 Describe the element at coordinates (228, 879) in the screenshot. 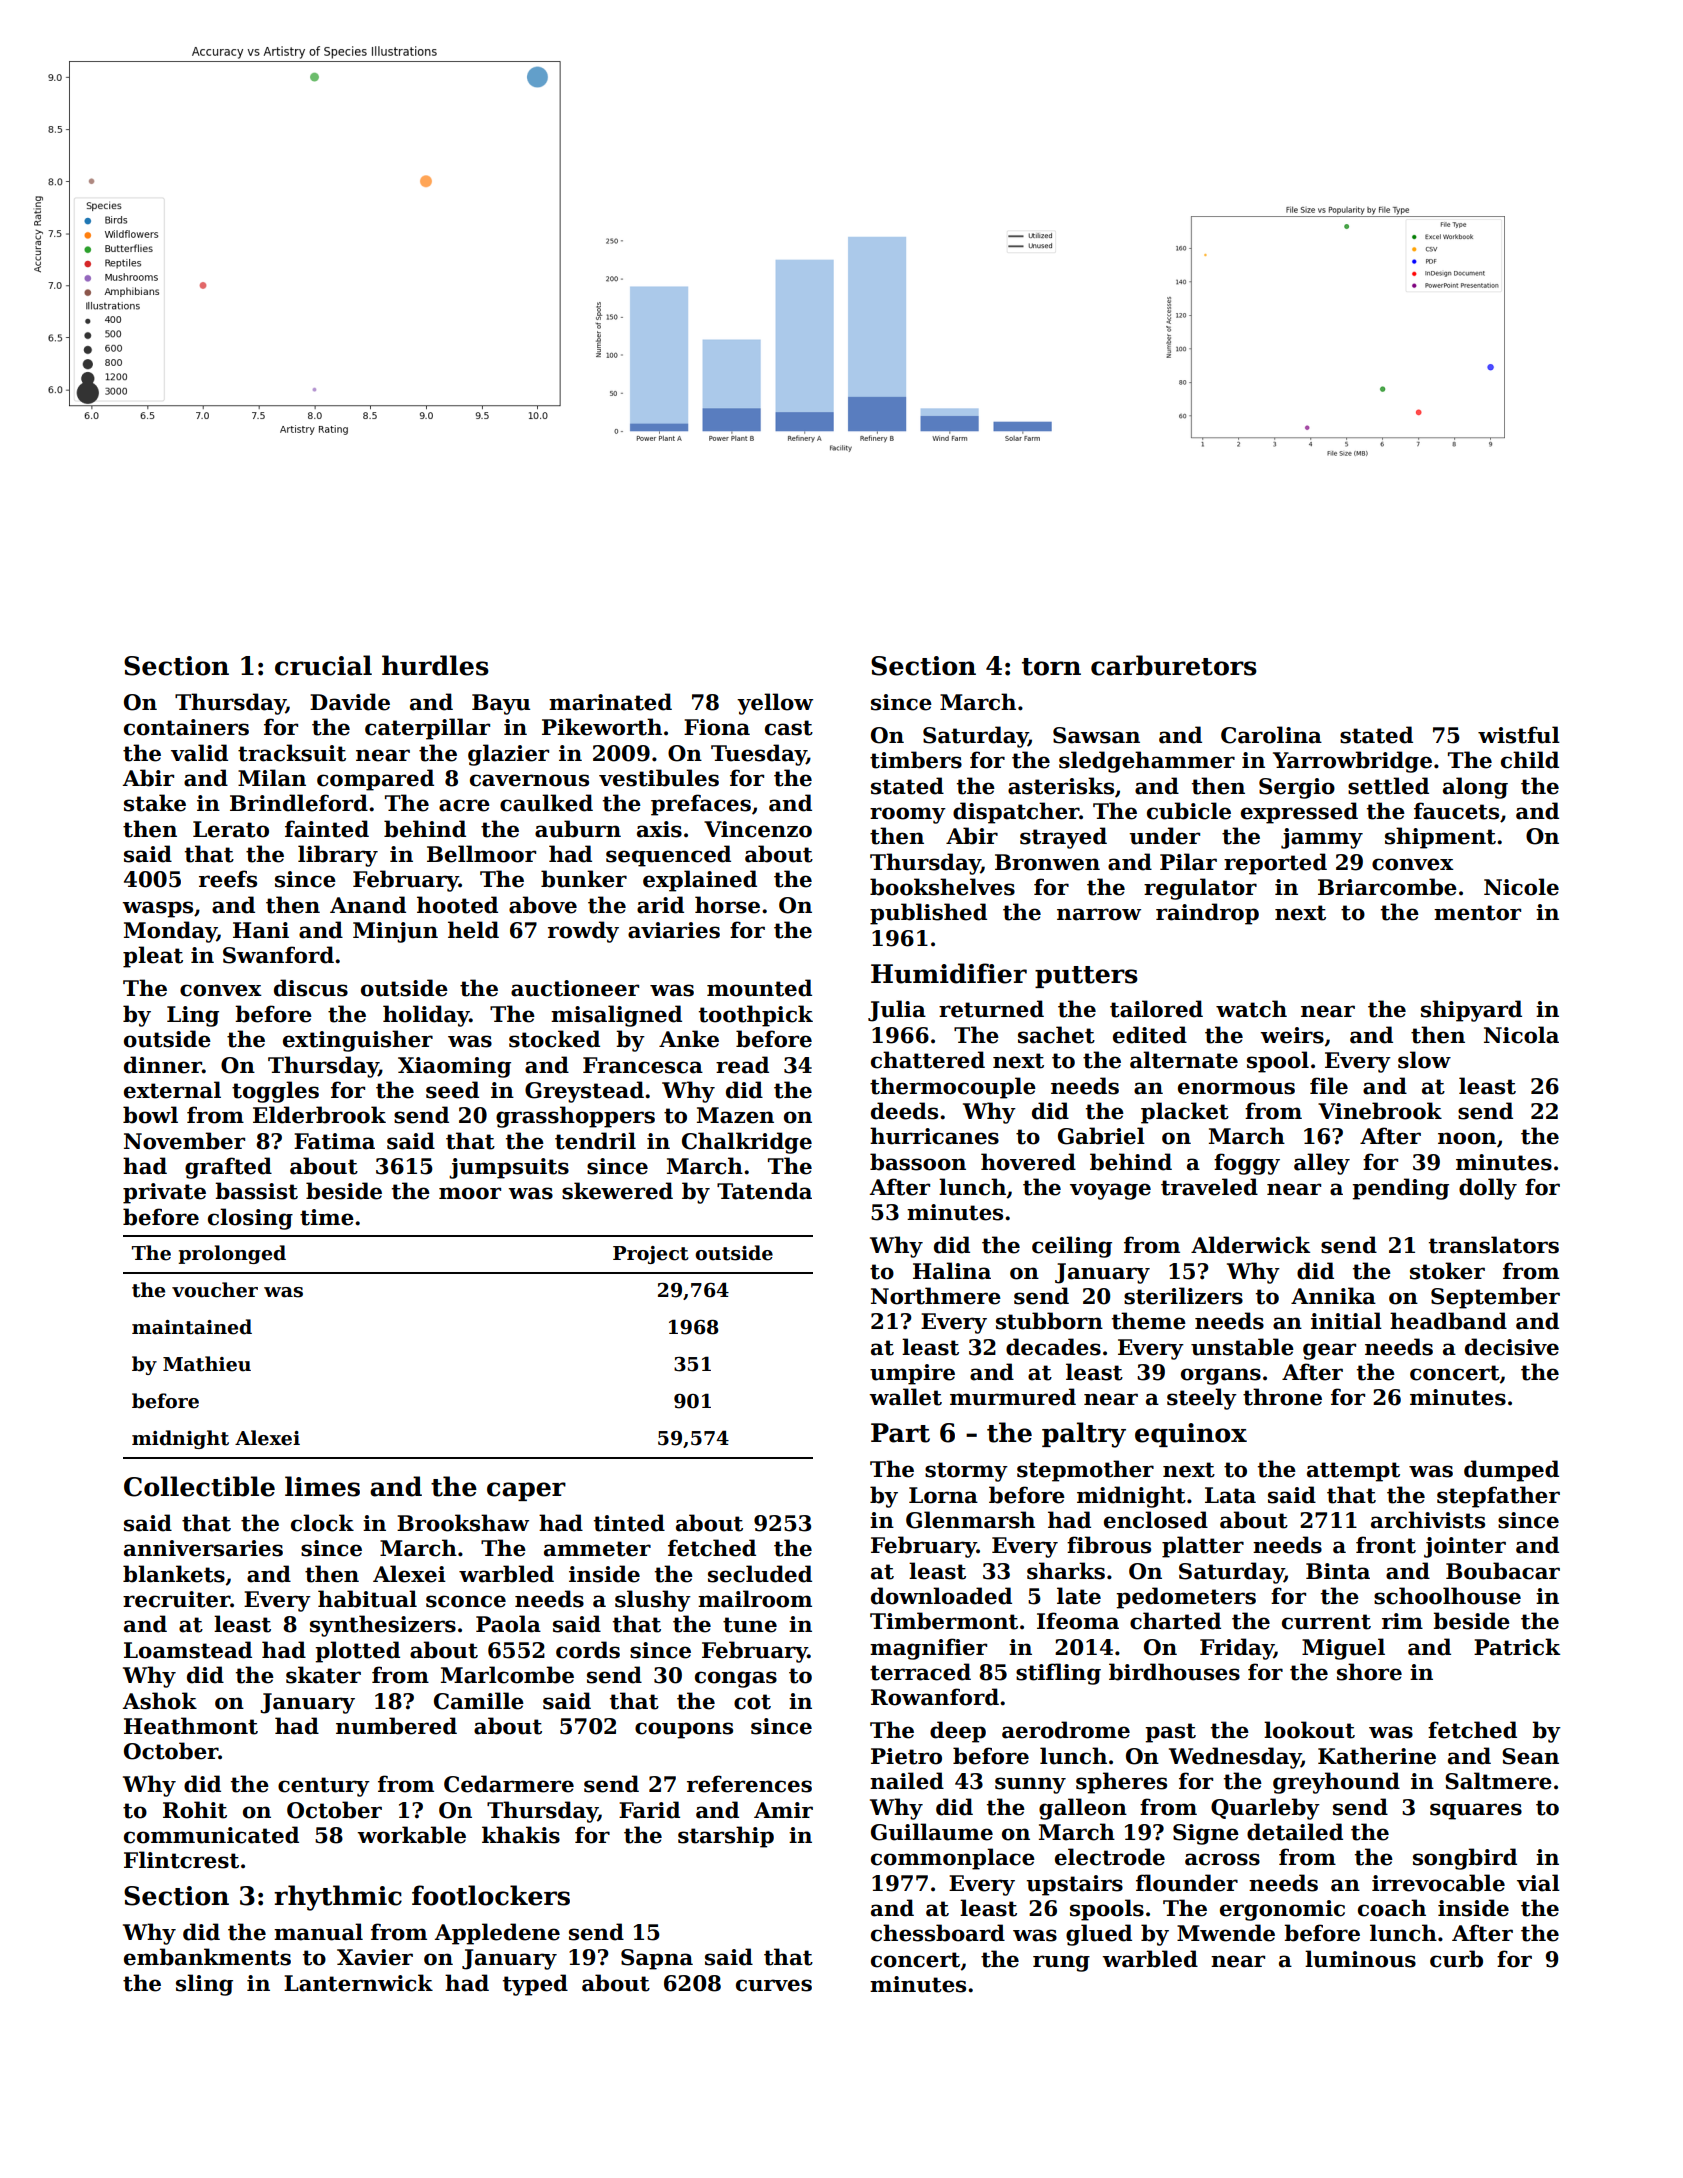

I see `reefs` at that location.
